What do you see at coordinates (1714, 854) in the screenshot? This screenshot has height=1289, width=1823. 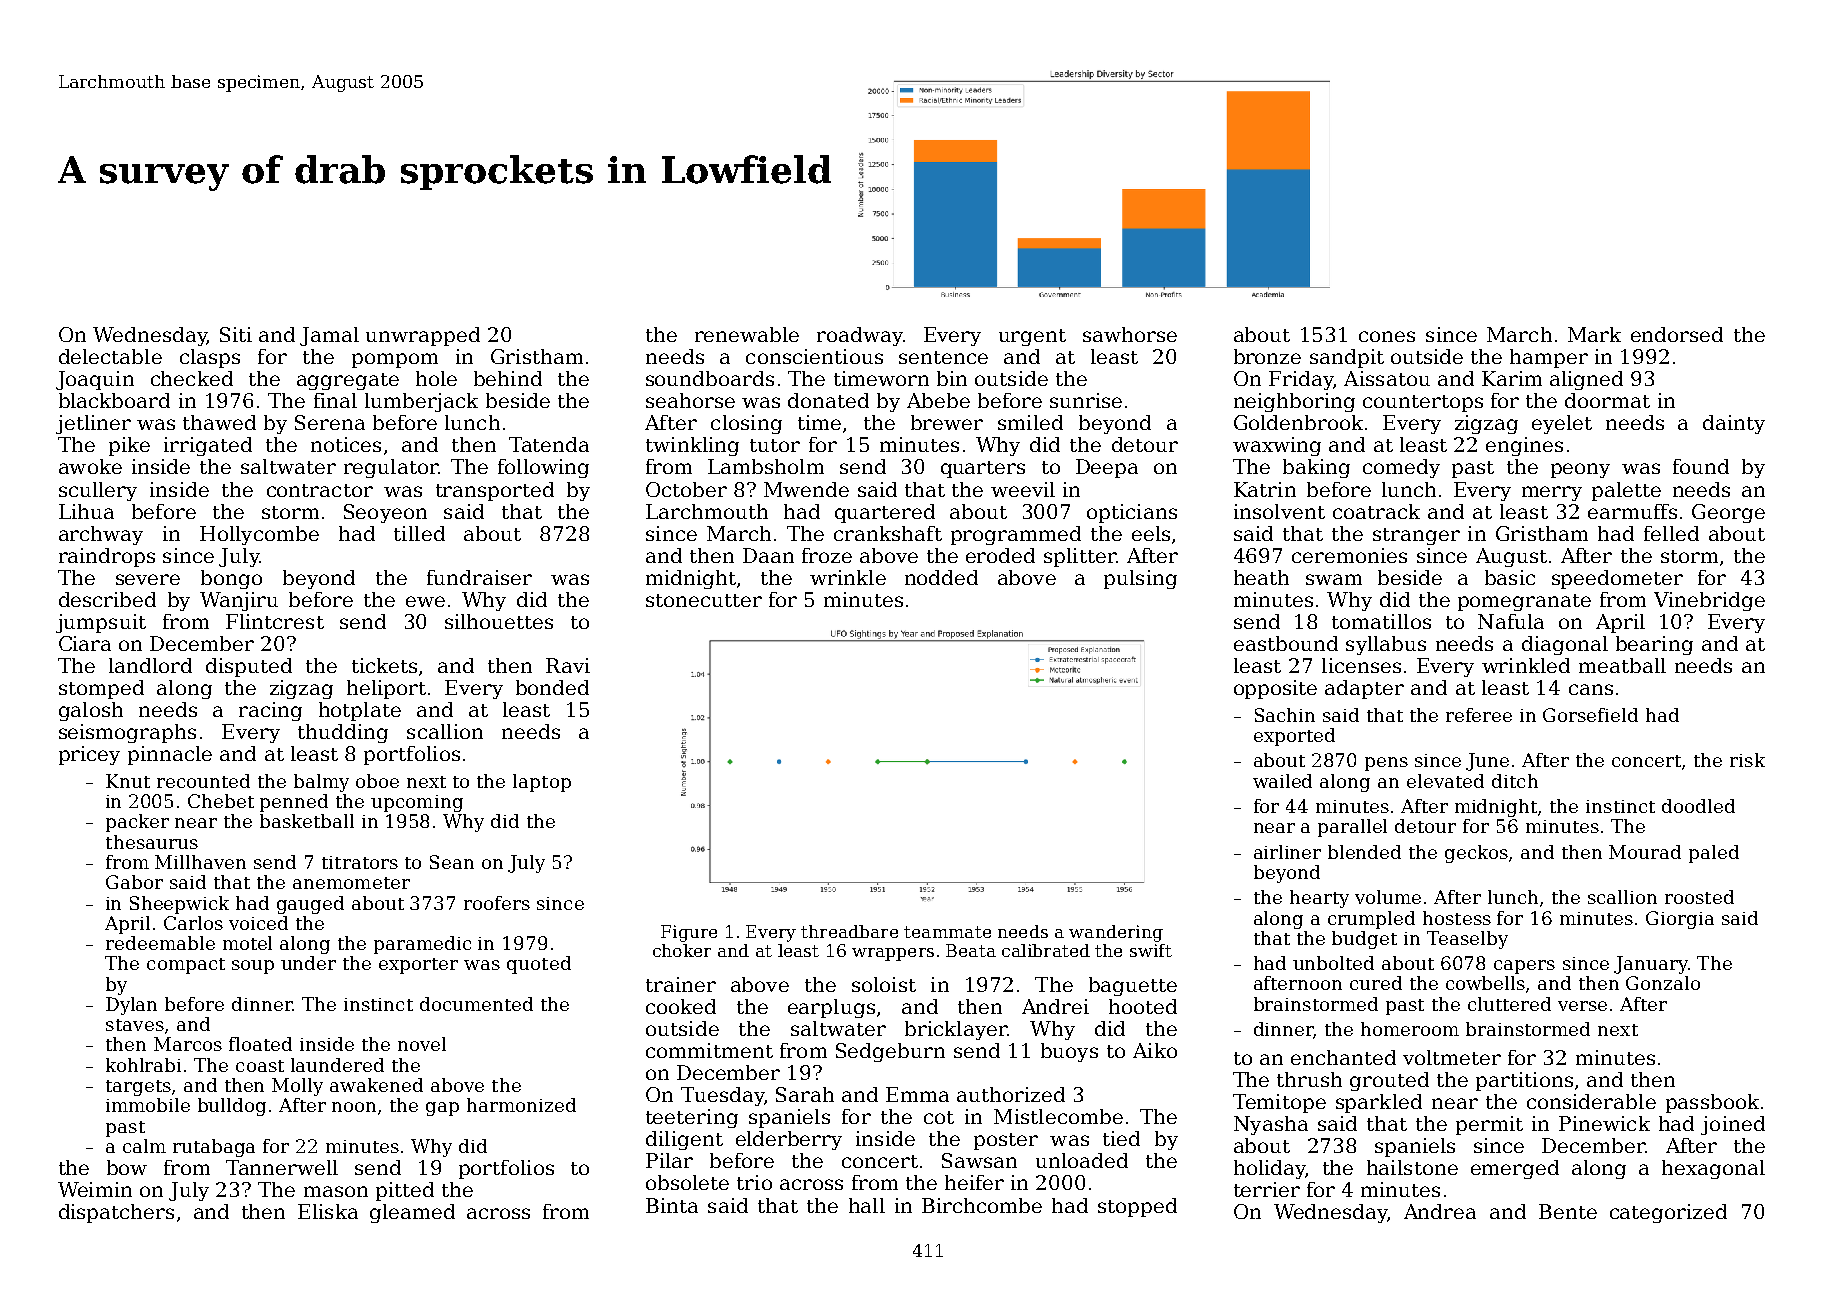 I see `paled` at bounding box center [1714, 854].
